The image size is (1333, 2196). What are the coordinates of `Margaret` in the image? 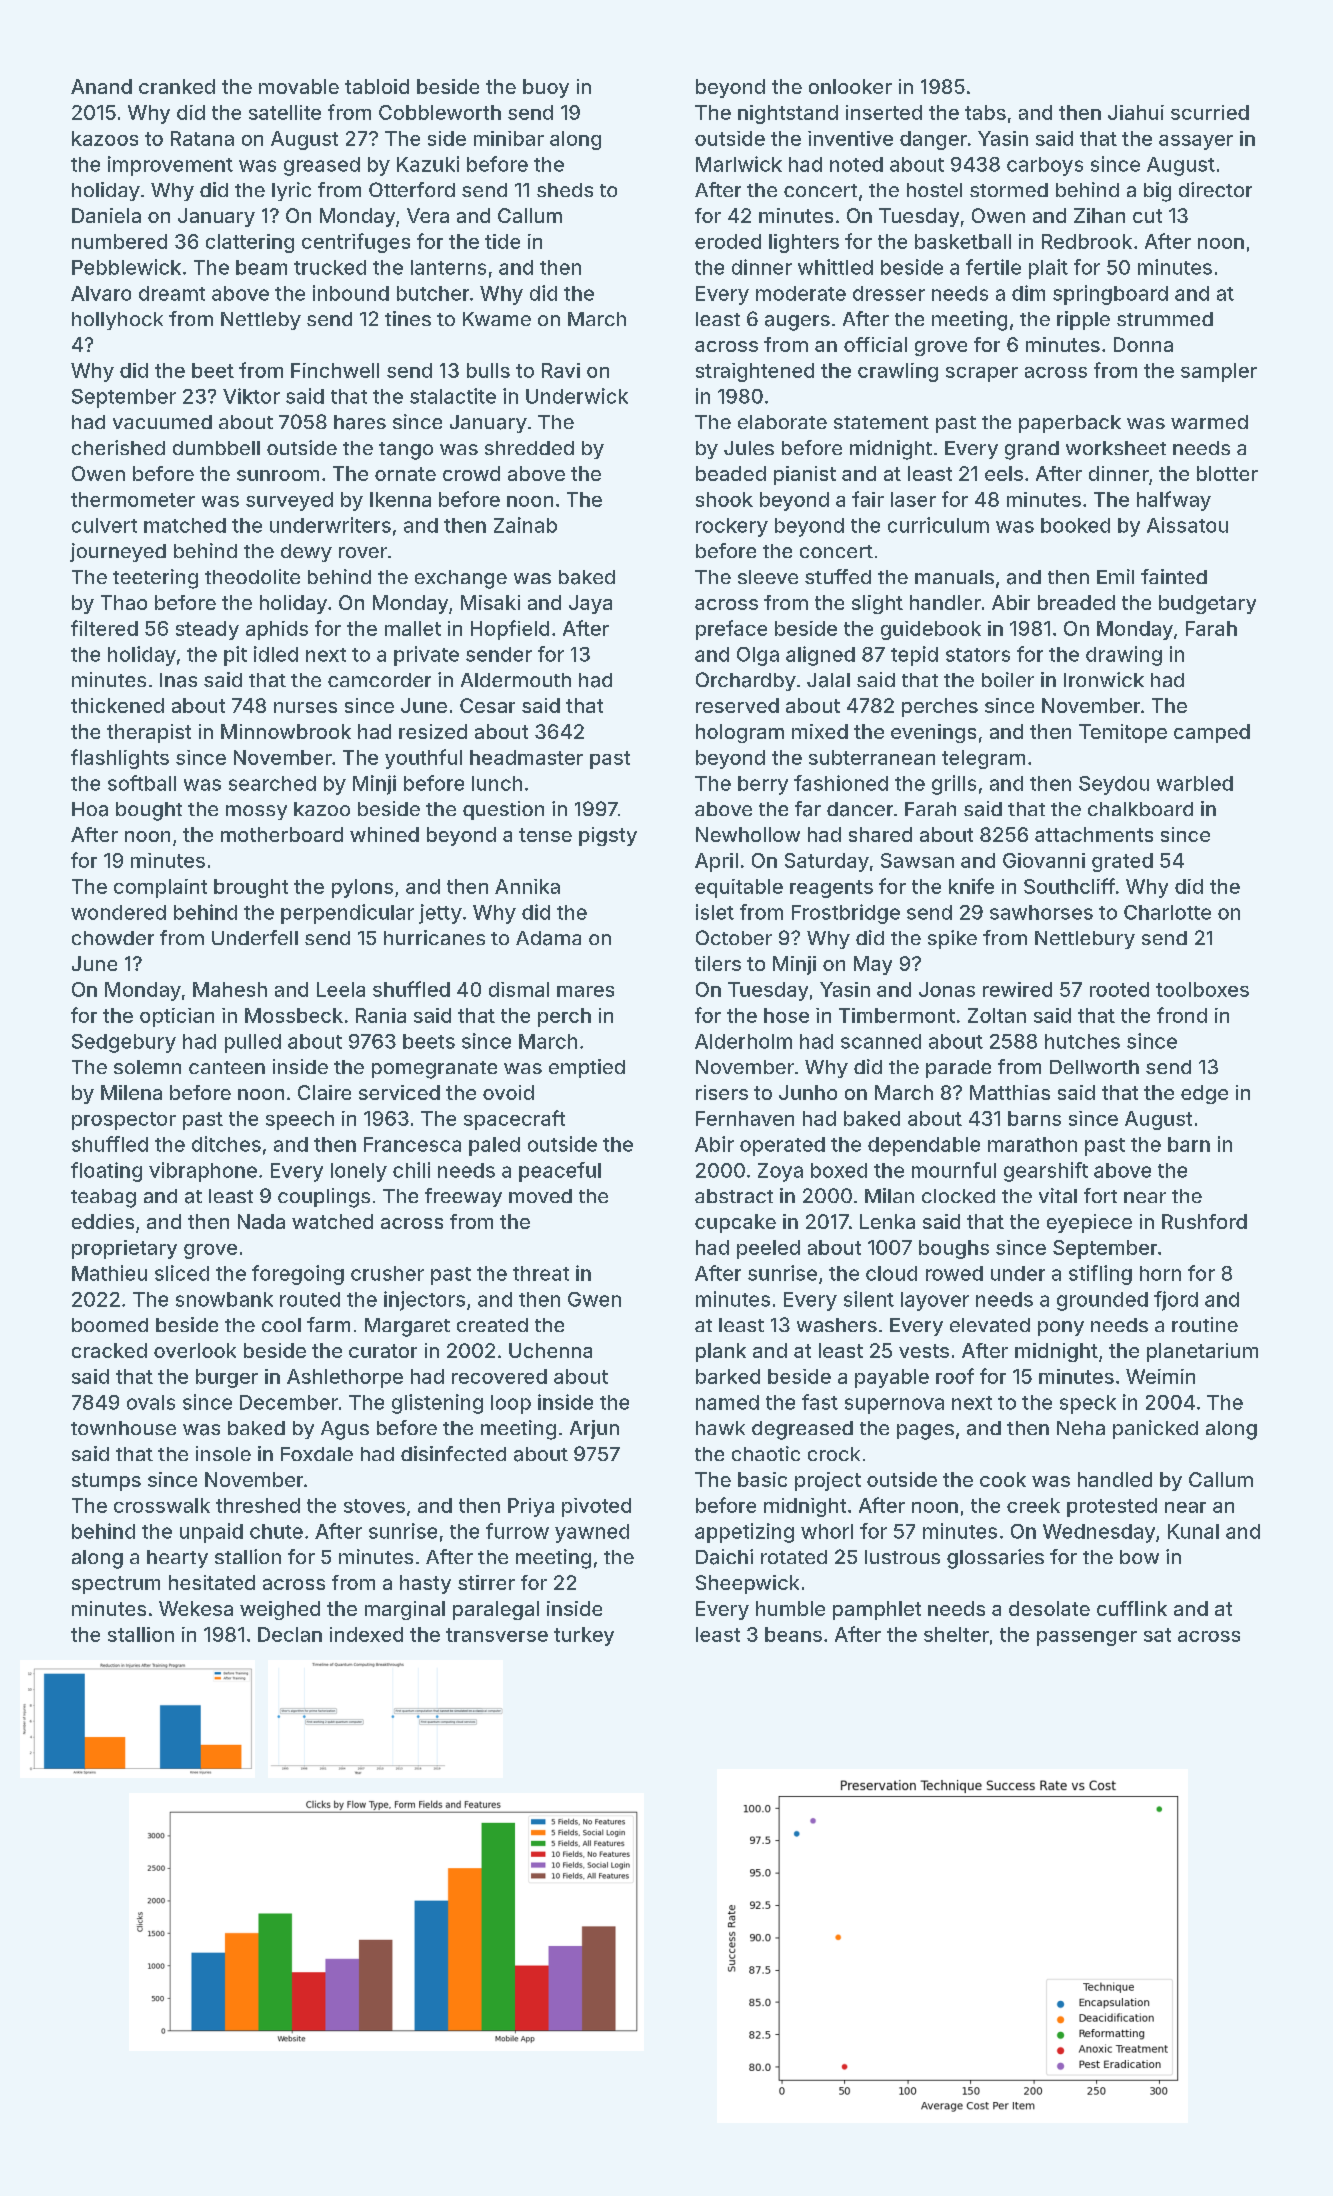 It's located at (407, 1327).
